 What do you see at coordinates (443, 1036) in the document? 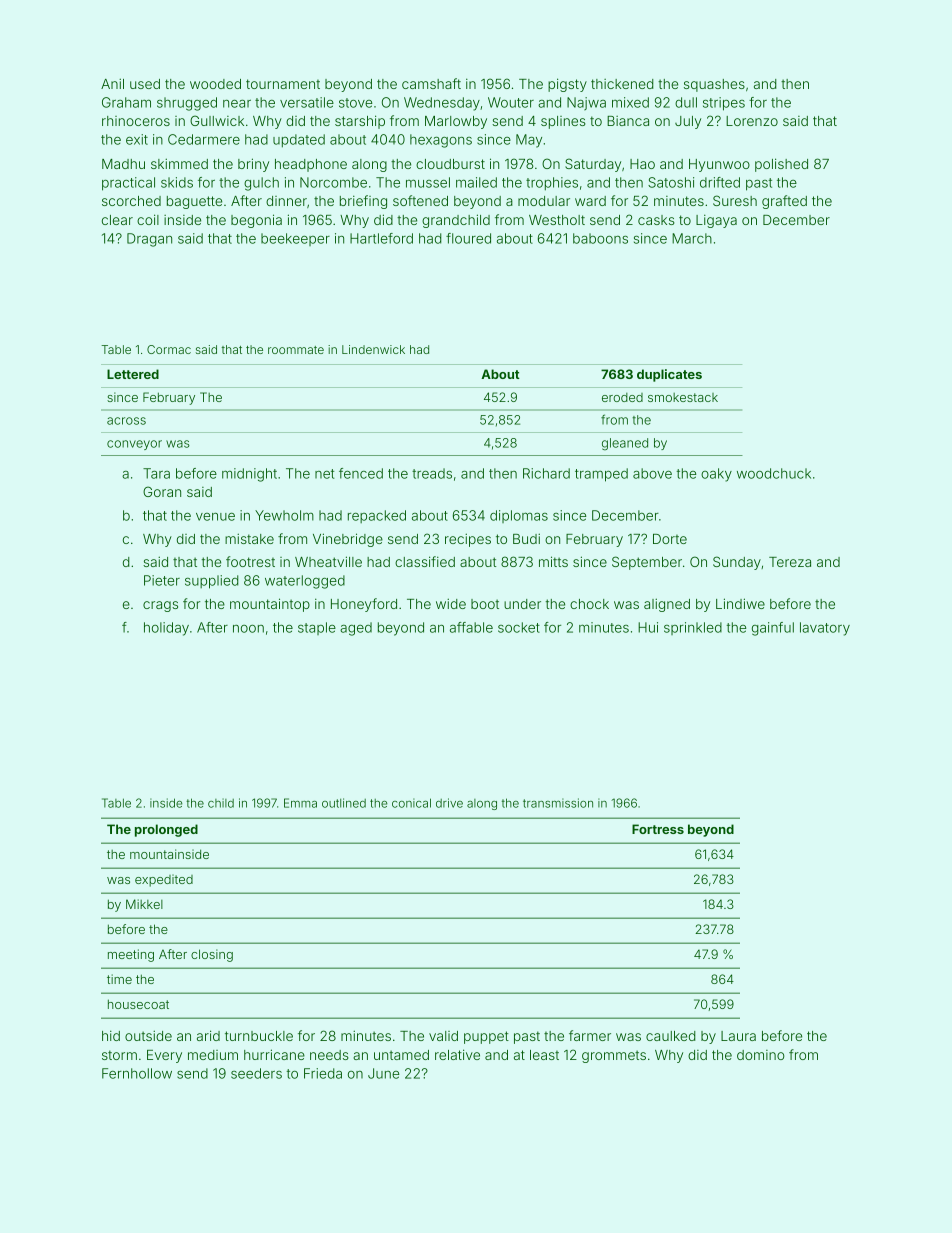
I see `valid` at bounding box center [443, 1036].
